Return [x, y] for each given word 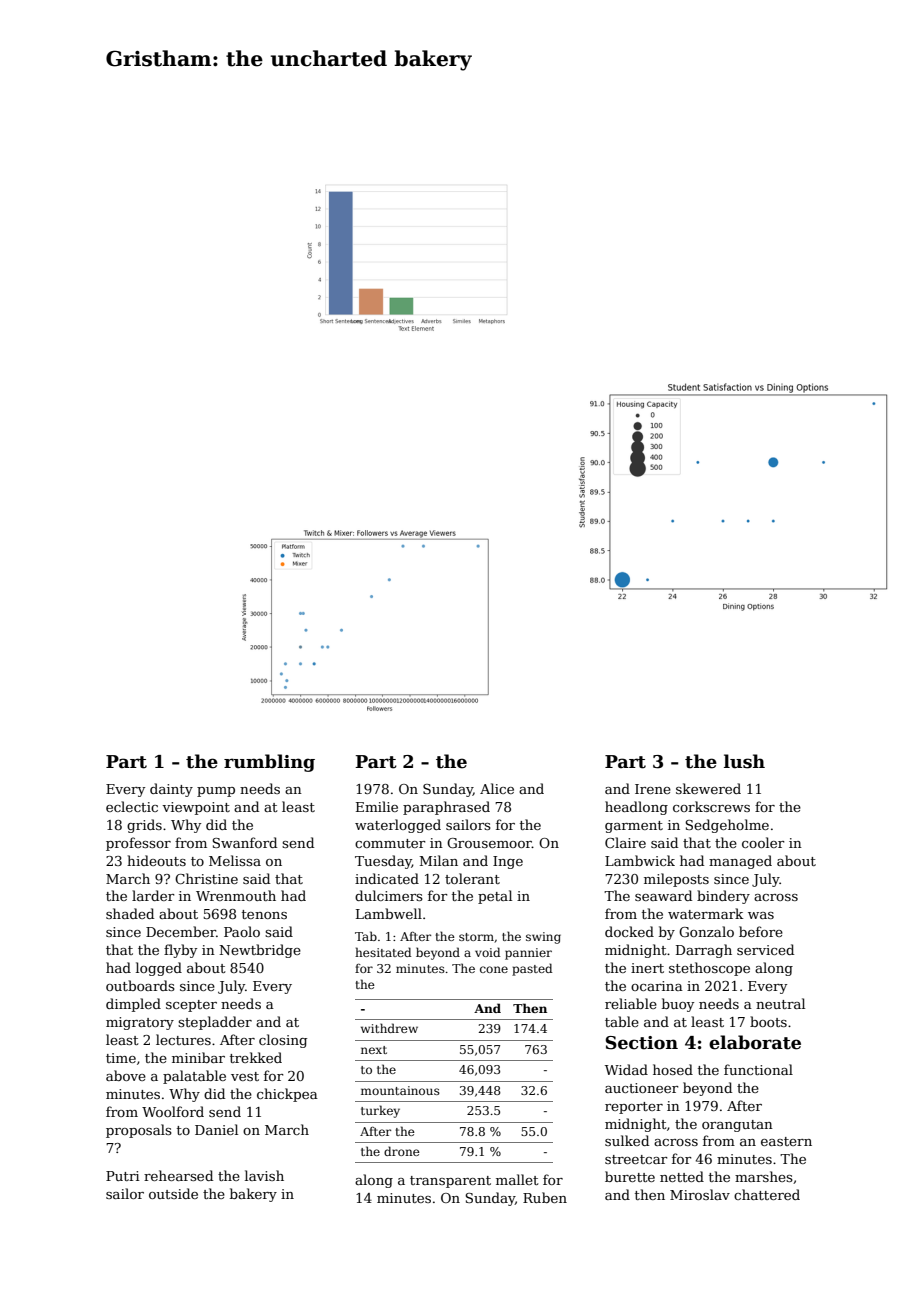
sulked [627, 1140]
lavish [264, 1175]
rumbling [269, 763]
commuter [390, 843]
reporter [634, 1108]
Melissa [235, 860]
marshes [764, 1176]
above [126, 1075]
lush [744, 761]
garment [634, 827]
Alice [497, 788]
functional [758, 1069]
